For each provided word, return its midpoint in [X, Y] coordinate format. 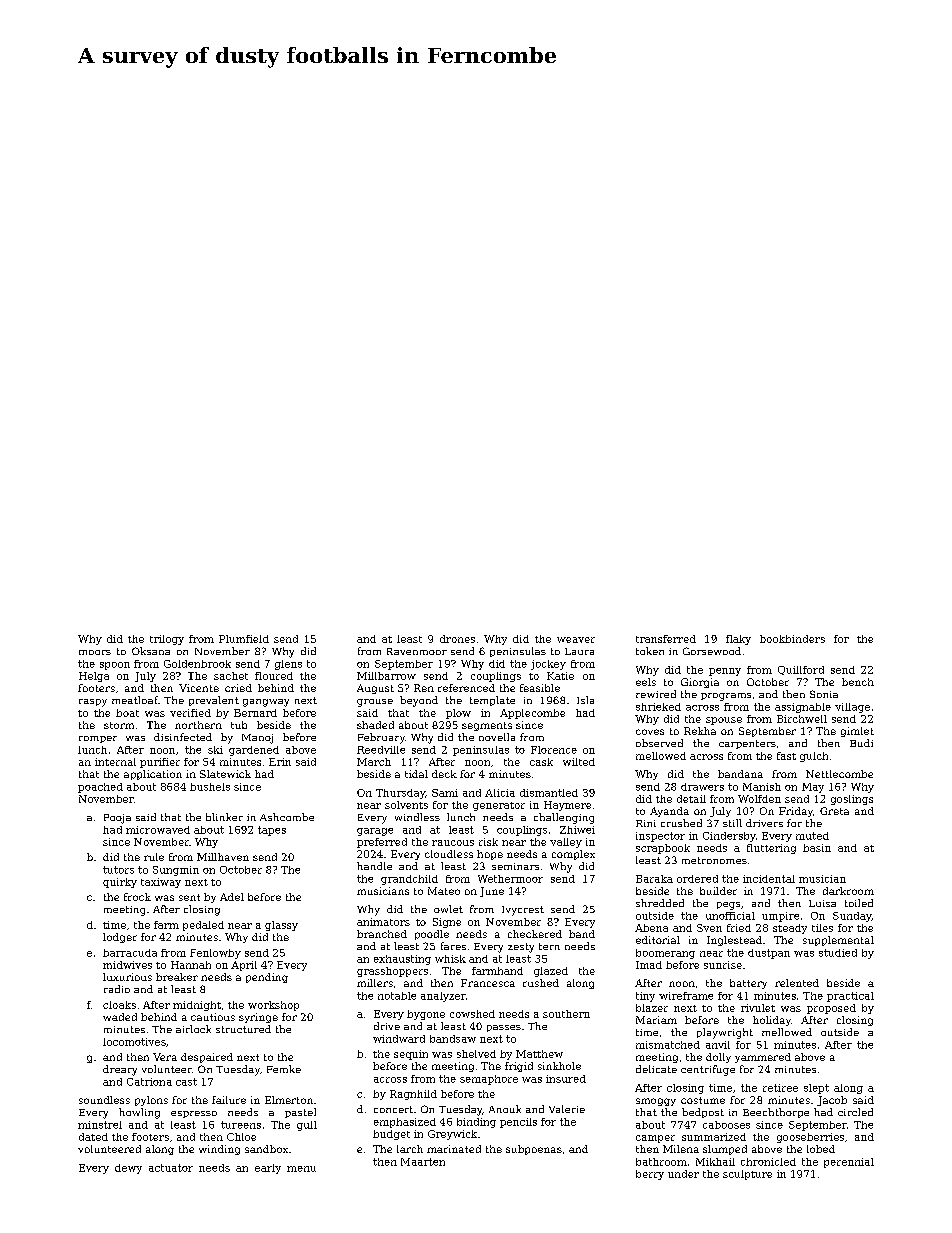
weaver [576, 640]
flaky [738, 640]
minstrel [100, 1125]
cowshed [472, 1014]
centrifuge [708, 1070]
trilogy [167, 640]
